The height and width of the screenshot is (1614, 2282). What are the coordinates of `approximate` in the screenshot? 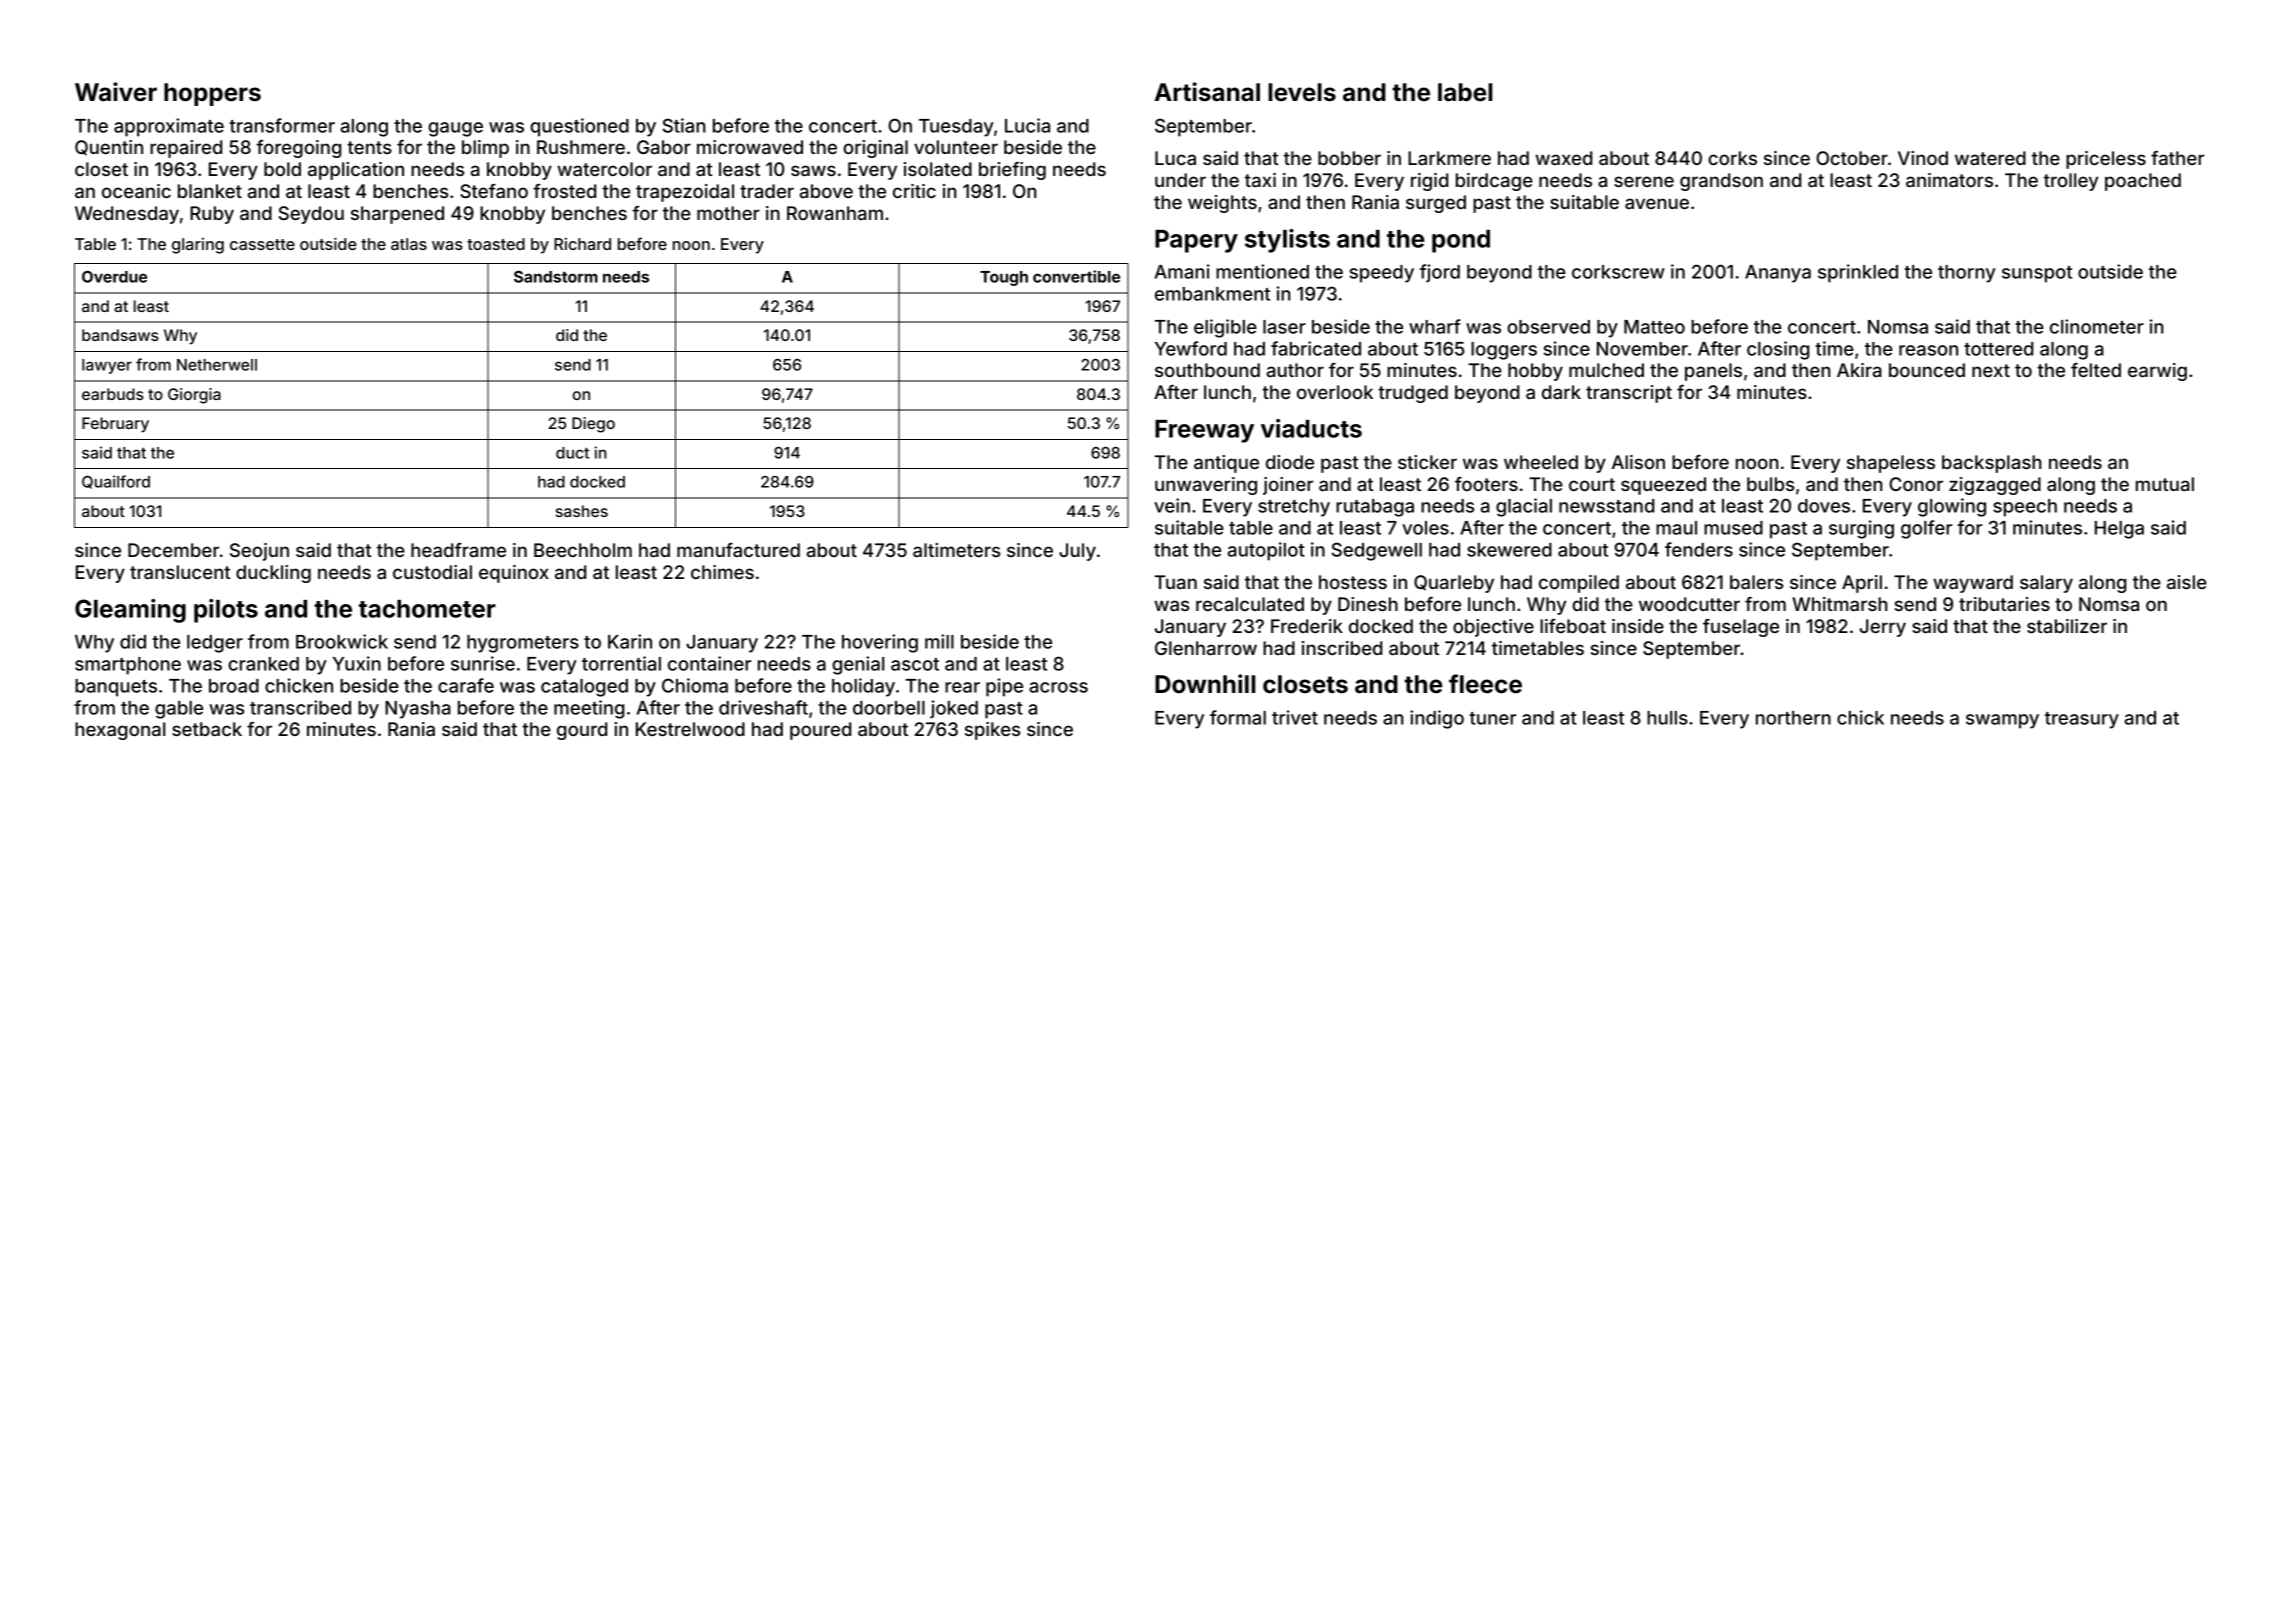 It's located at (169, 127).
